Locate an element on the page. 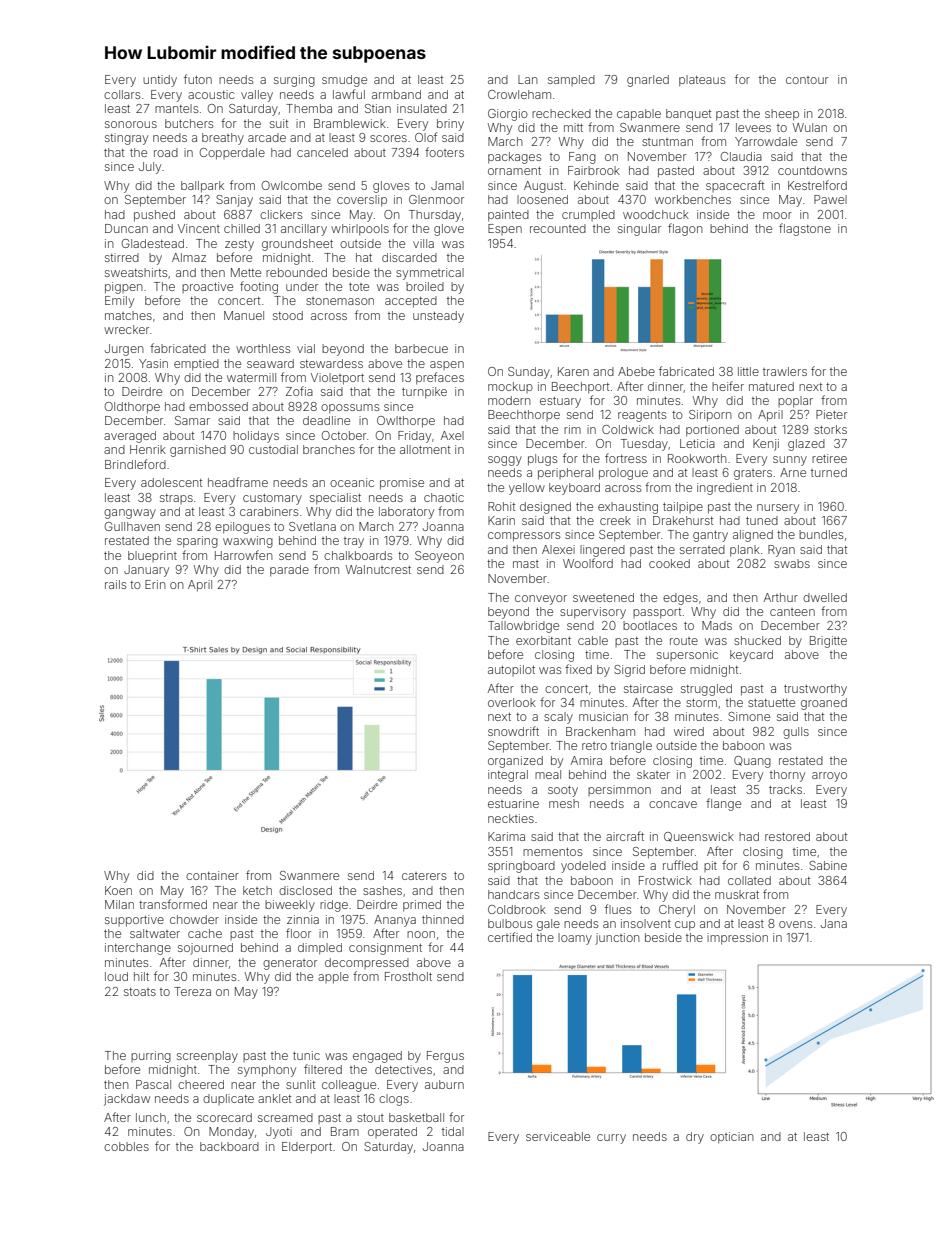 The image size is (952, 1233). Erin is located at coordinates (155, 584).
